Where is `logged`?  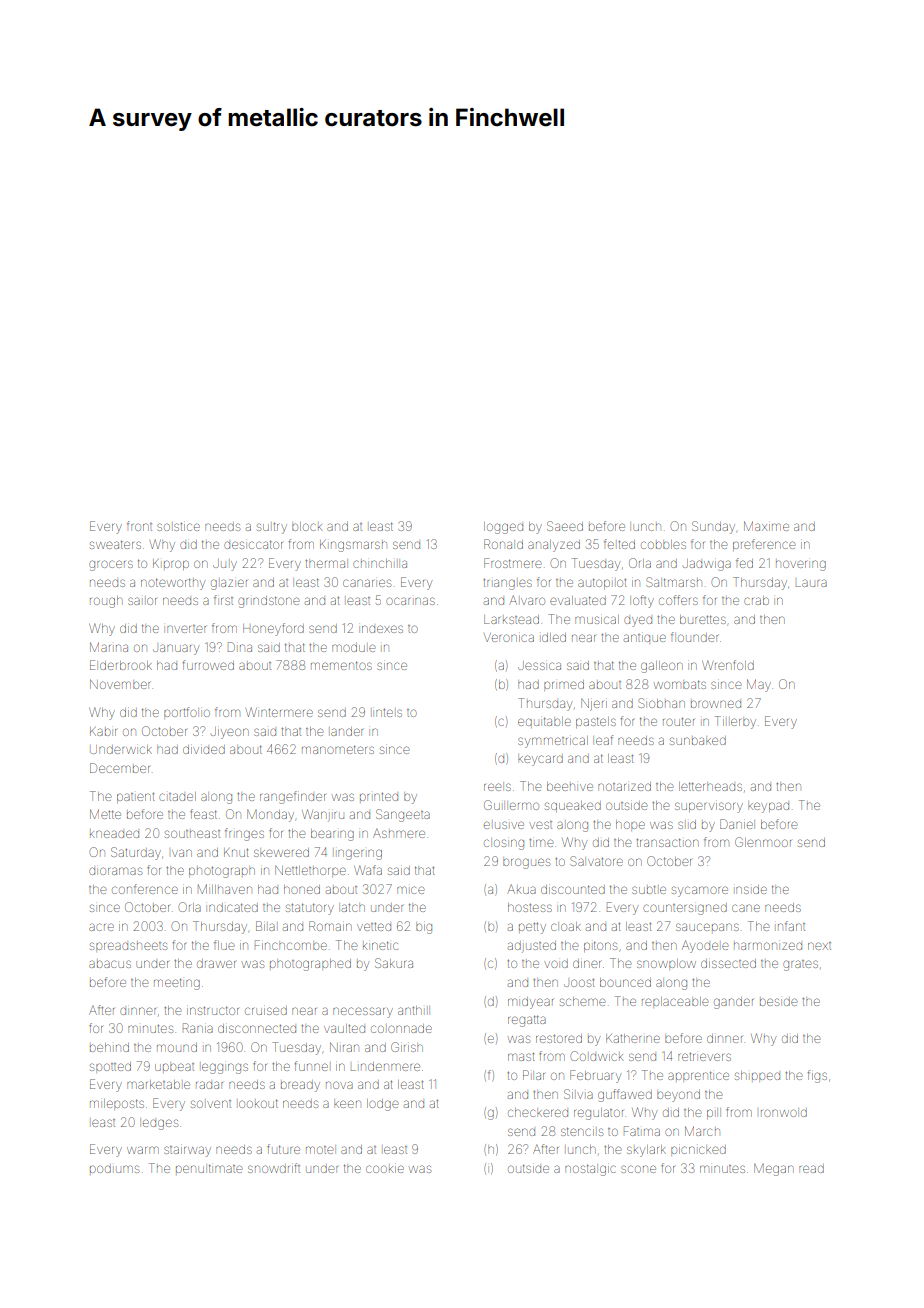
logged is located at coordinates (503, 528).
